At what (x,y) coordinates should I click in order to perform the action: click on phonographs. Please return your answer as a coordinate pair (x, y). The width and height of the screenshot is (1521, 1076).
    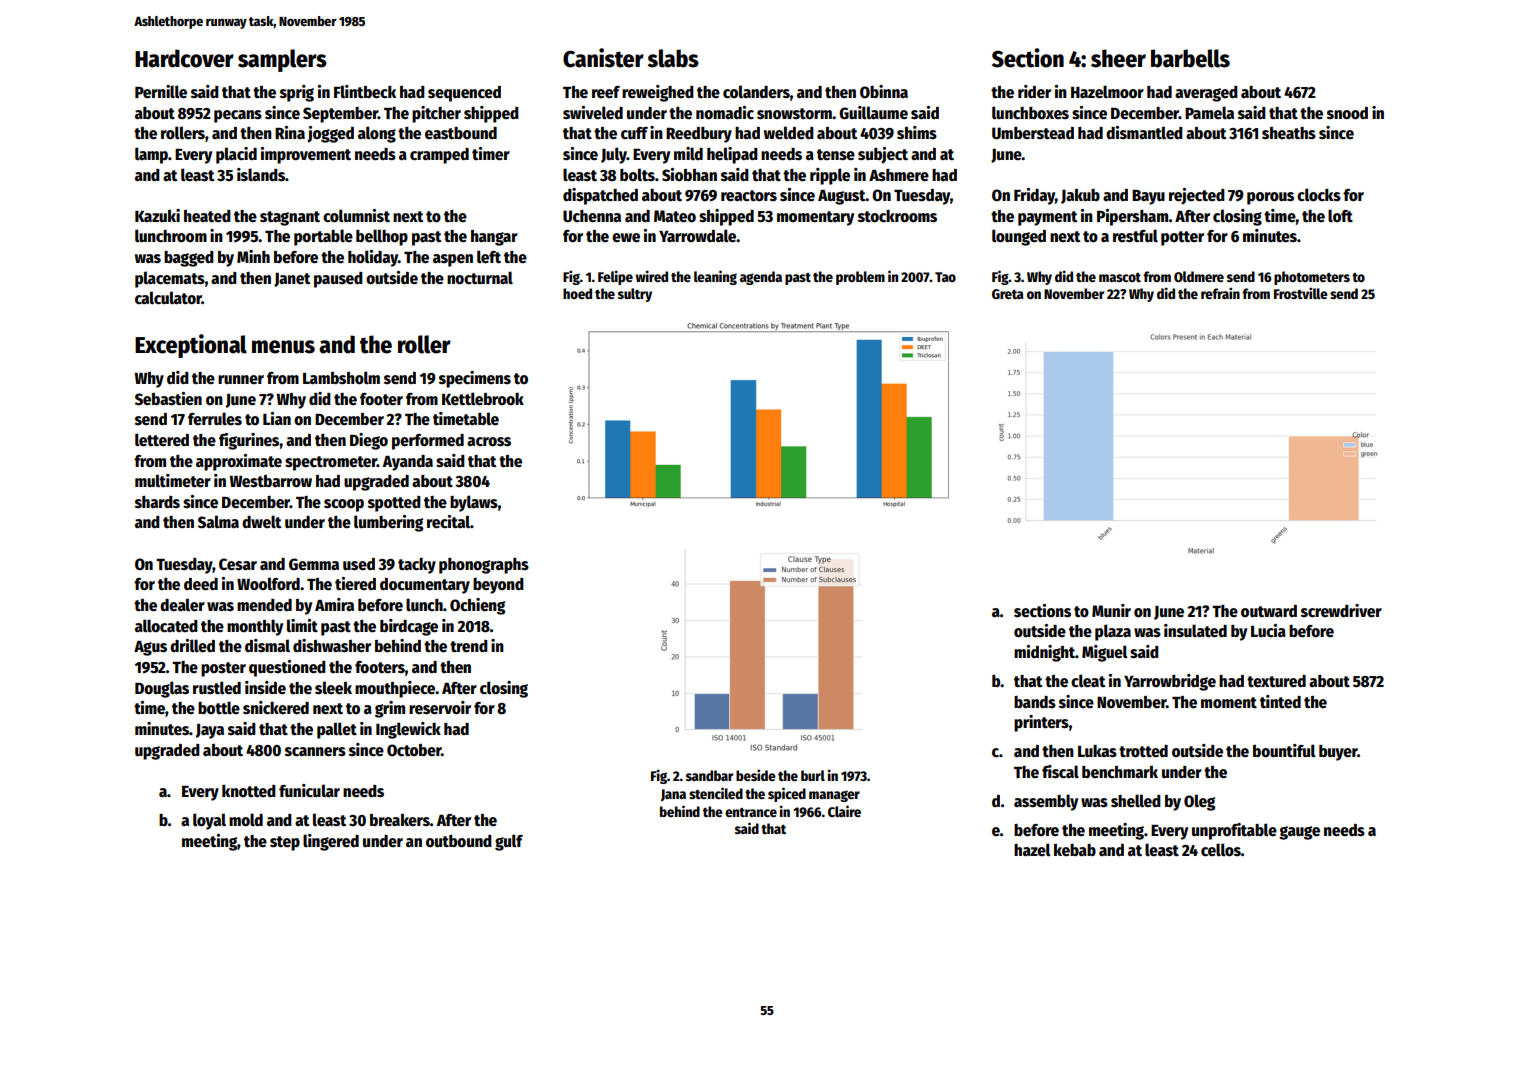
    Looking at the image, I should click on (484, 566).
